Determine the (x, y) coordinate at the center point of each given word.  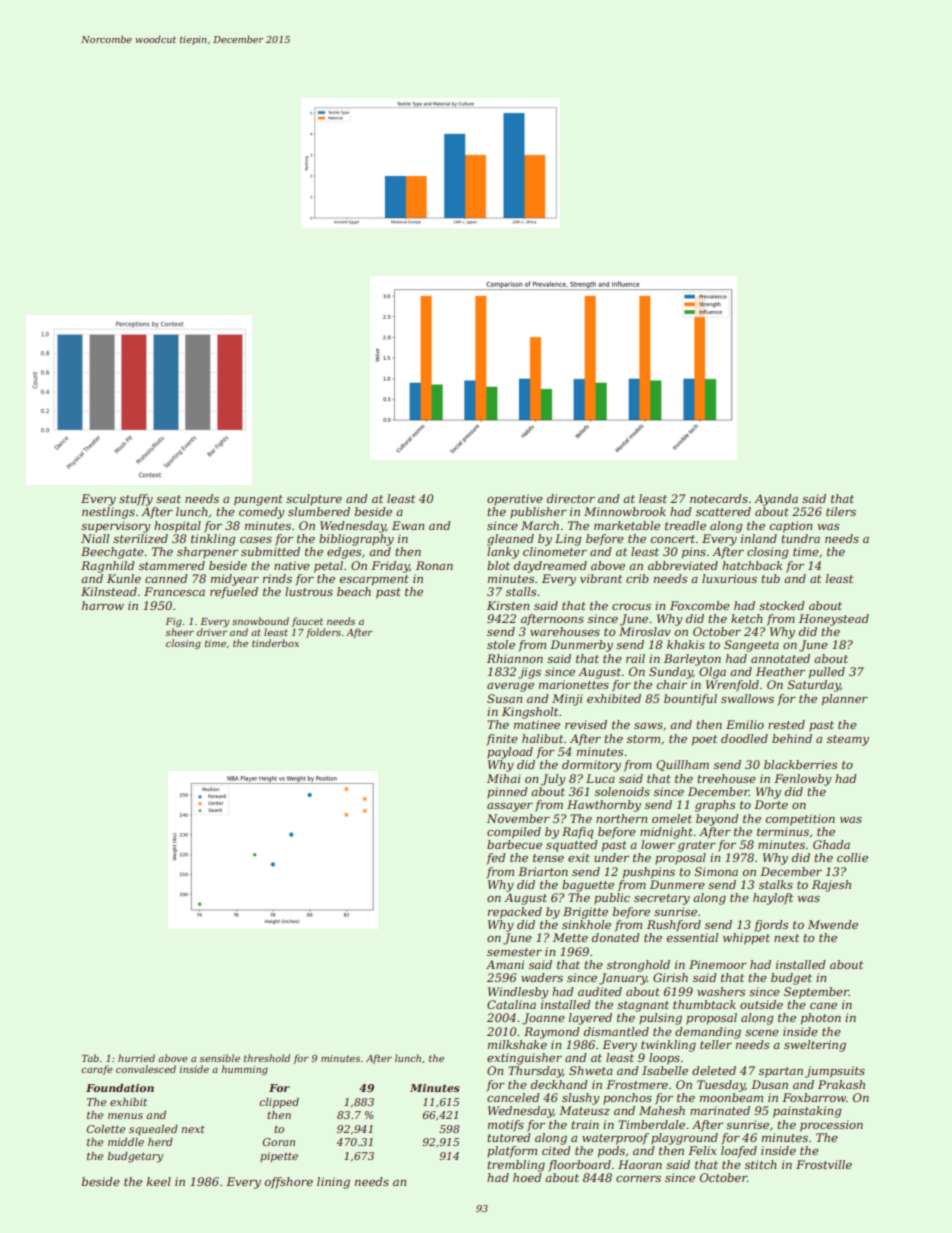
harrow (103, 605)
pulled (827, 673)
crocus (631, 607)
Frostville (824, 1164)
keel (159, 1181)
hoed (527, 1177)
